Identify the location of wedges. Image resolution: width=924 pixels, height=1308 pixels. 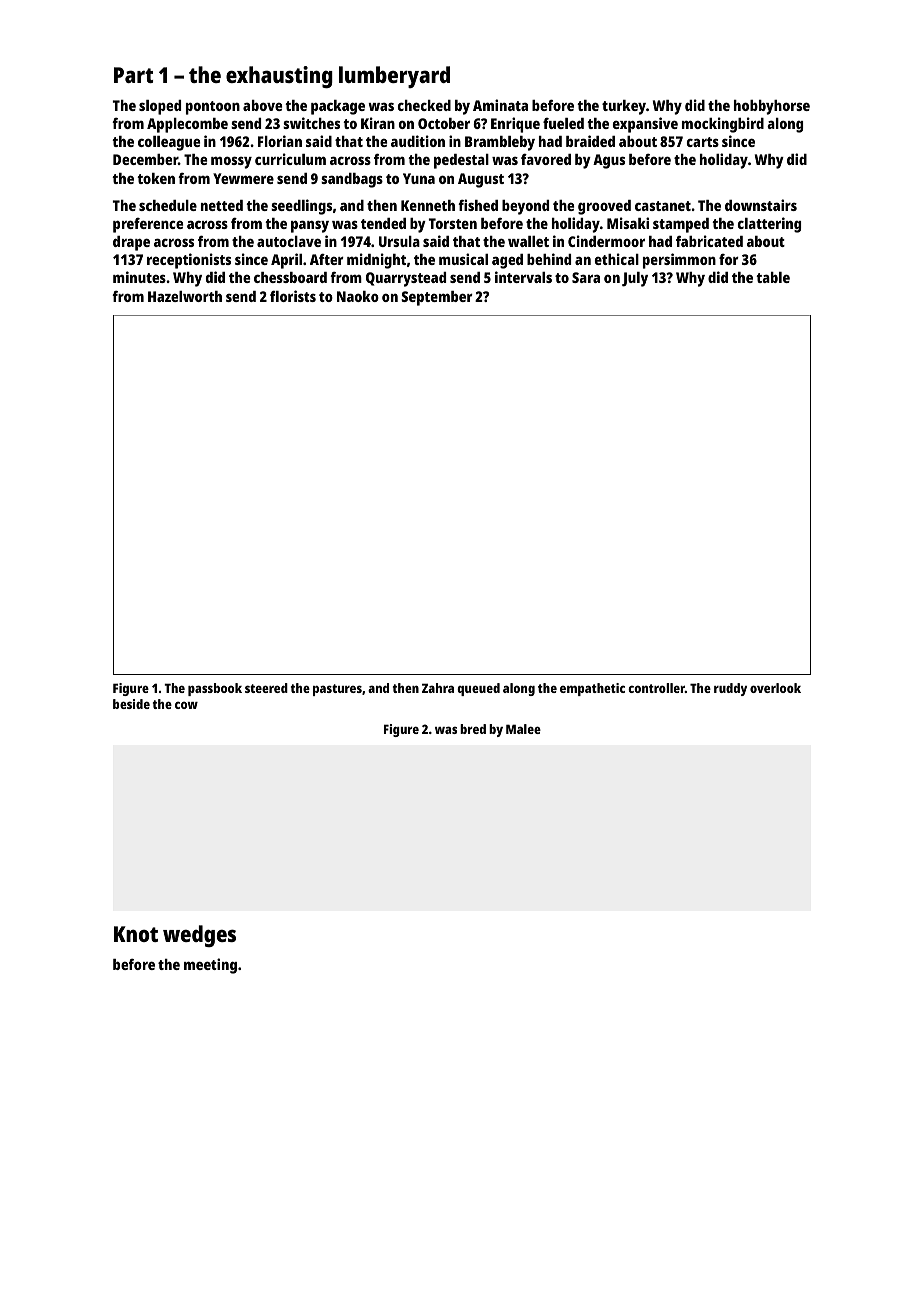
(199, 936).
